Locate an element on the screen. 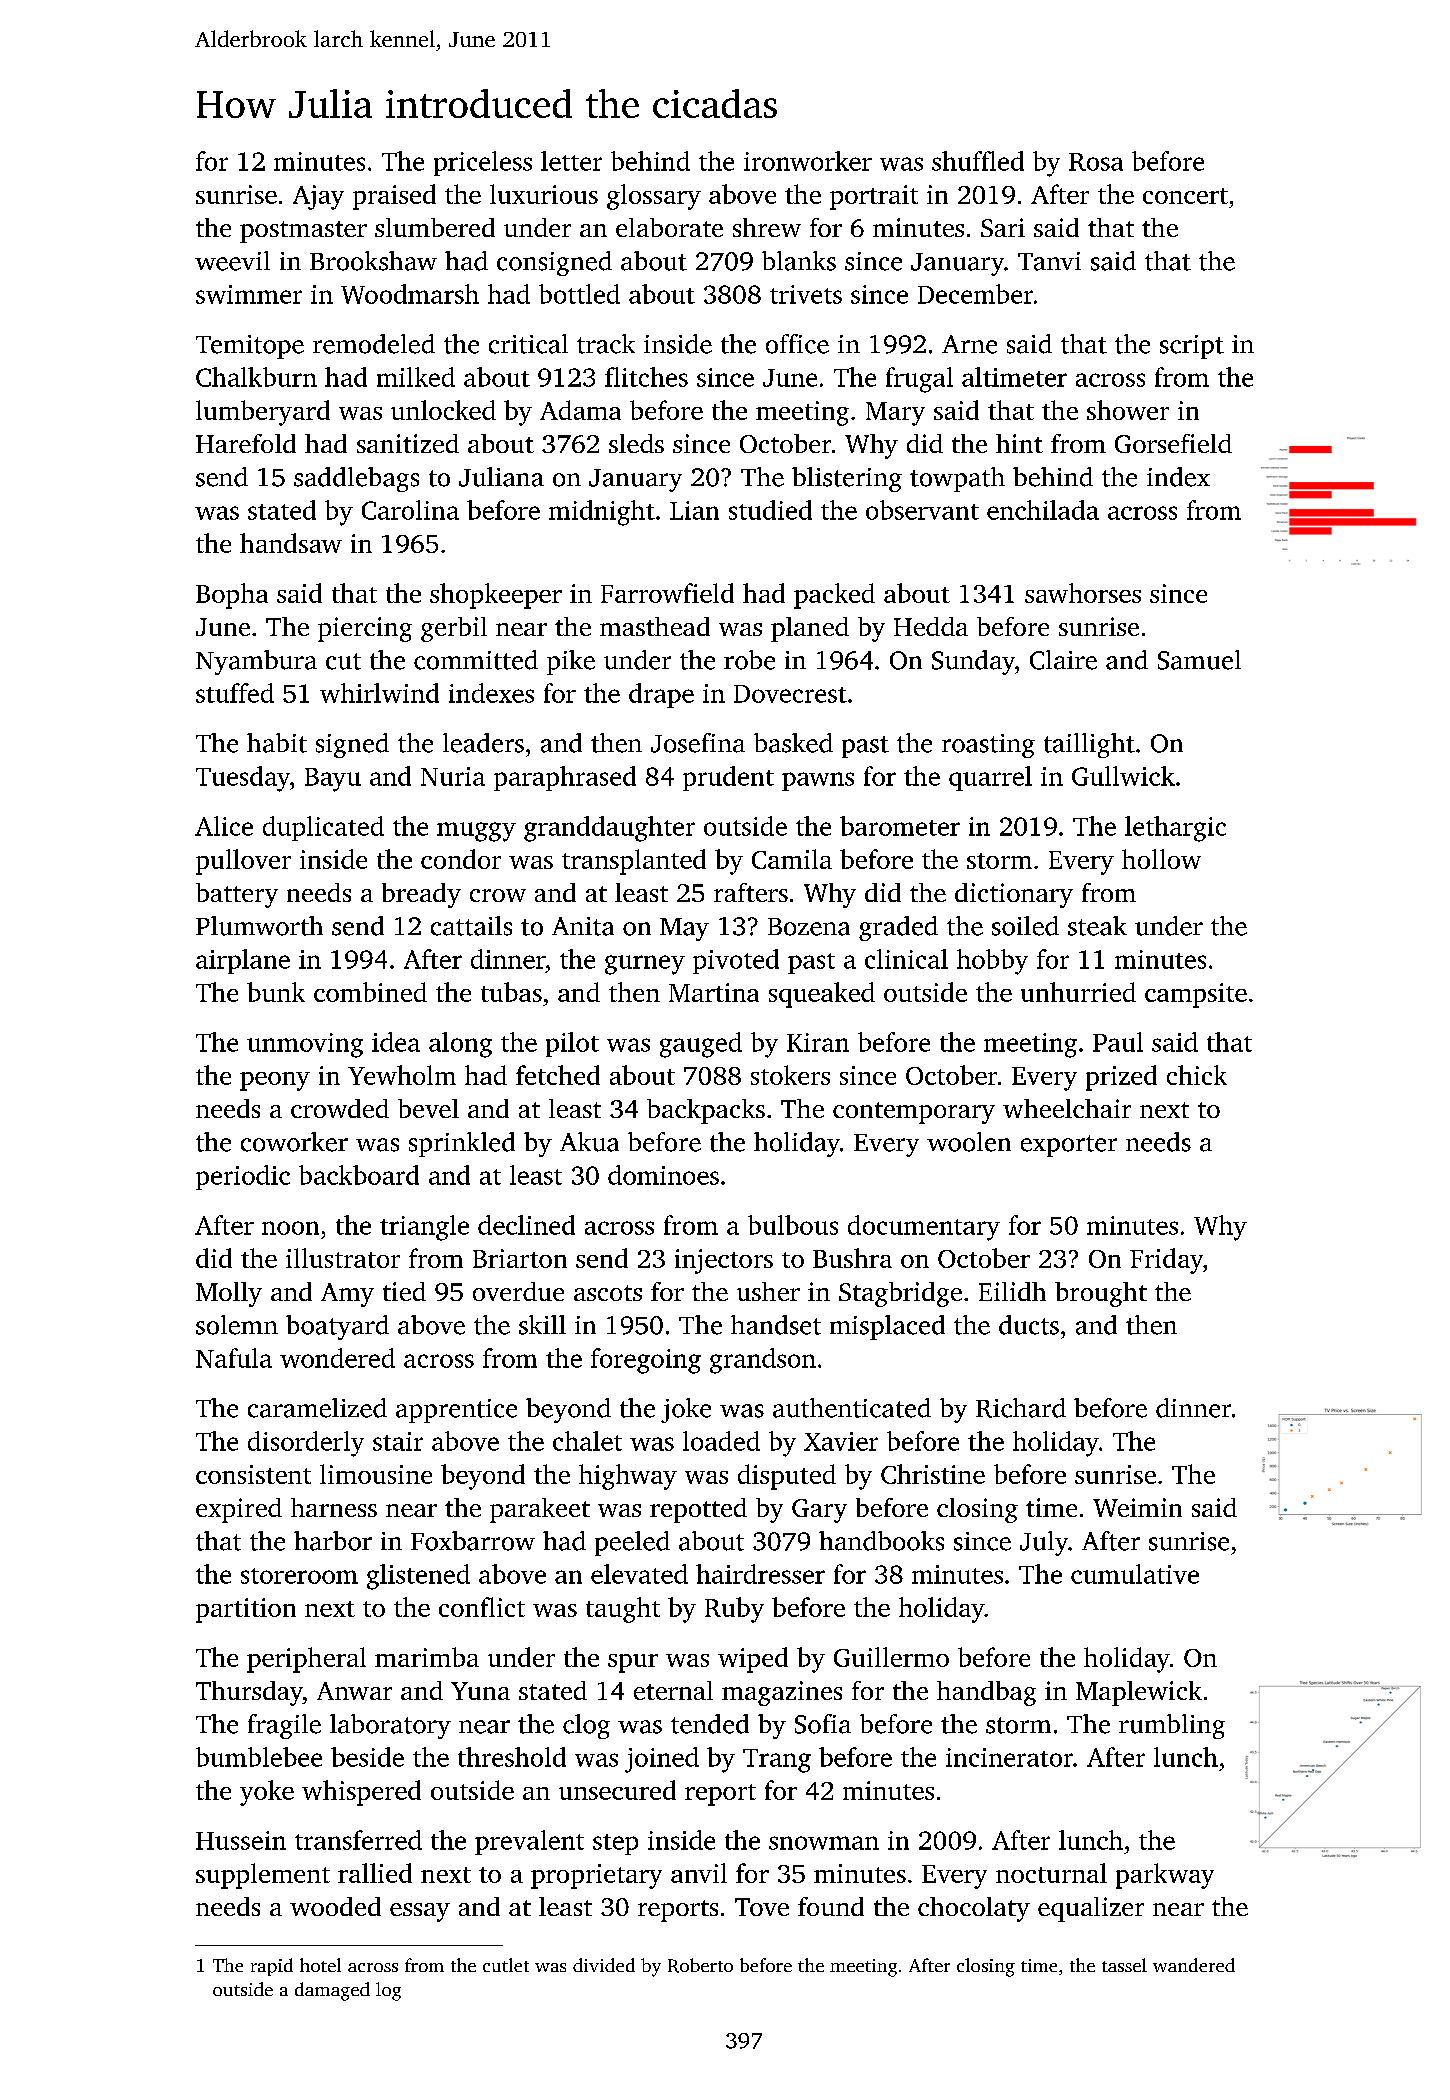  Ajay is located at coordinates (318, 197).
